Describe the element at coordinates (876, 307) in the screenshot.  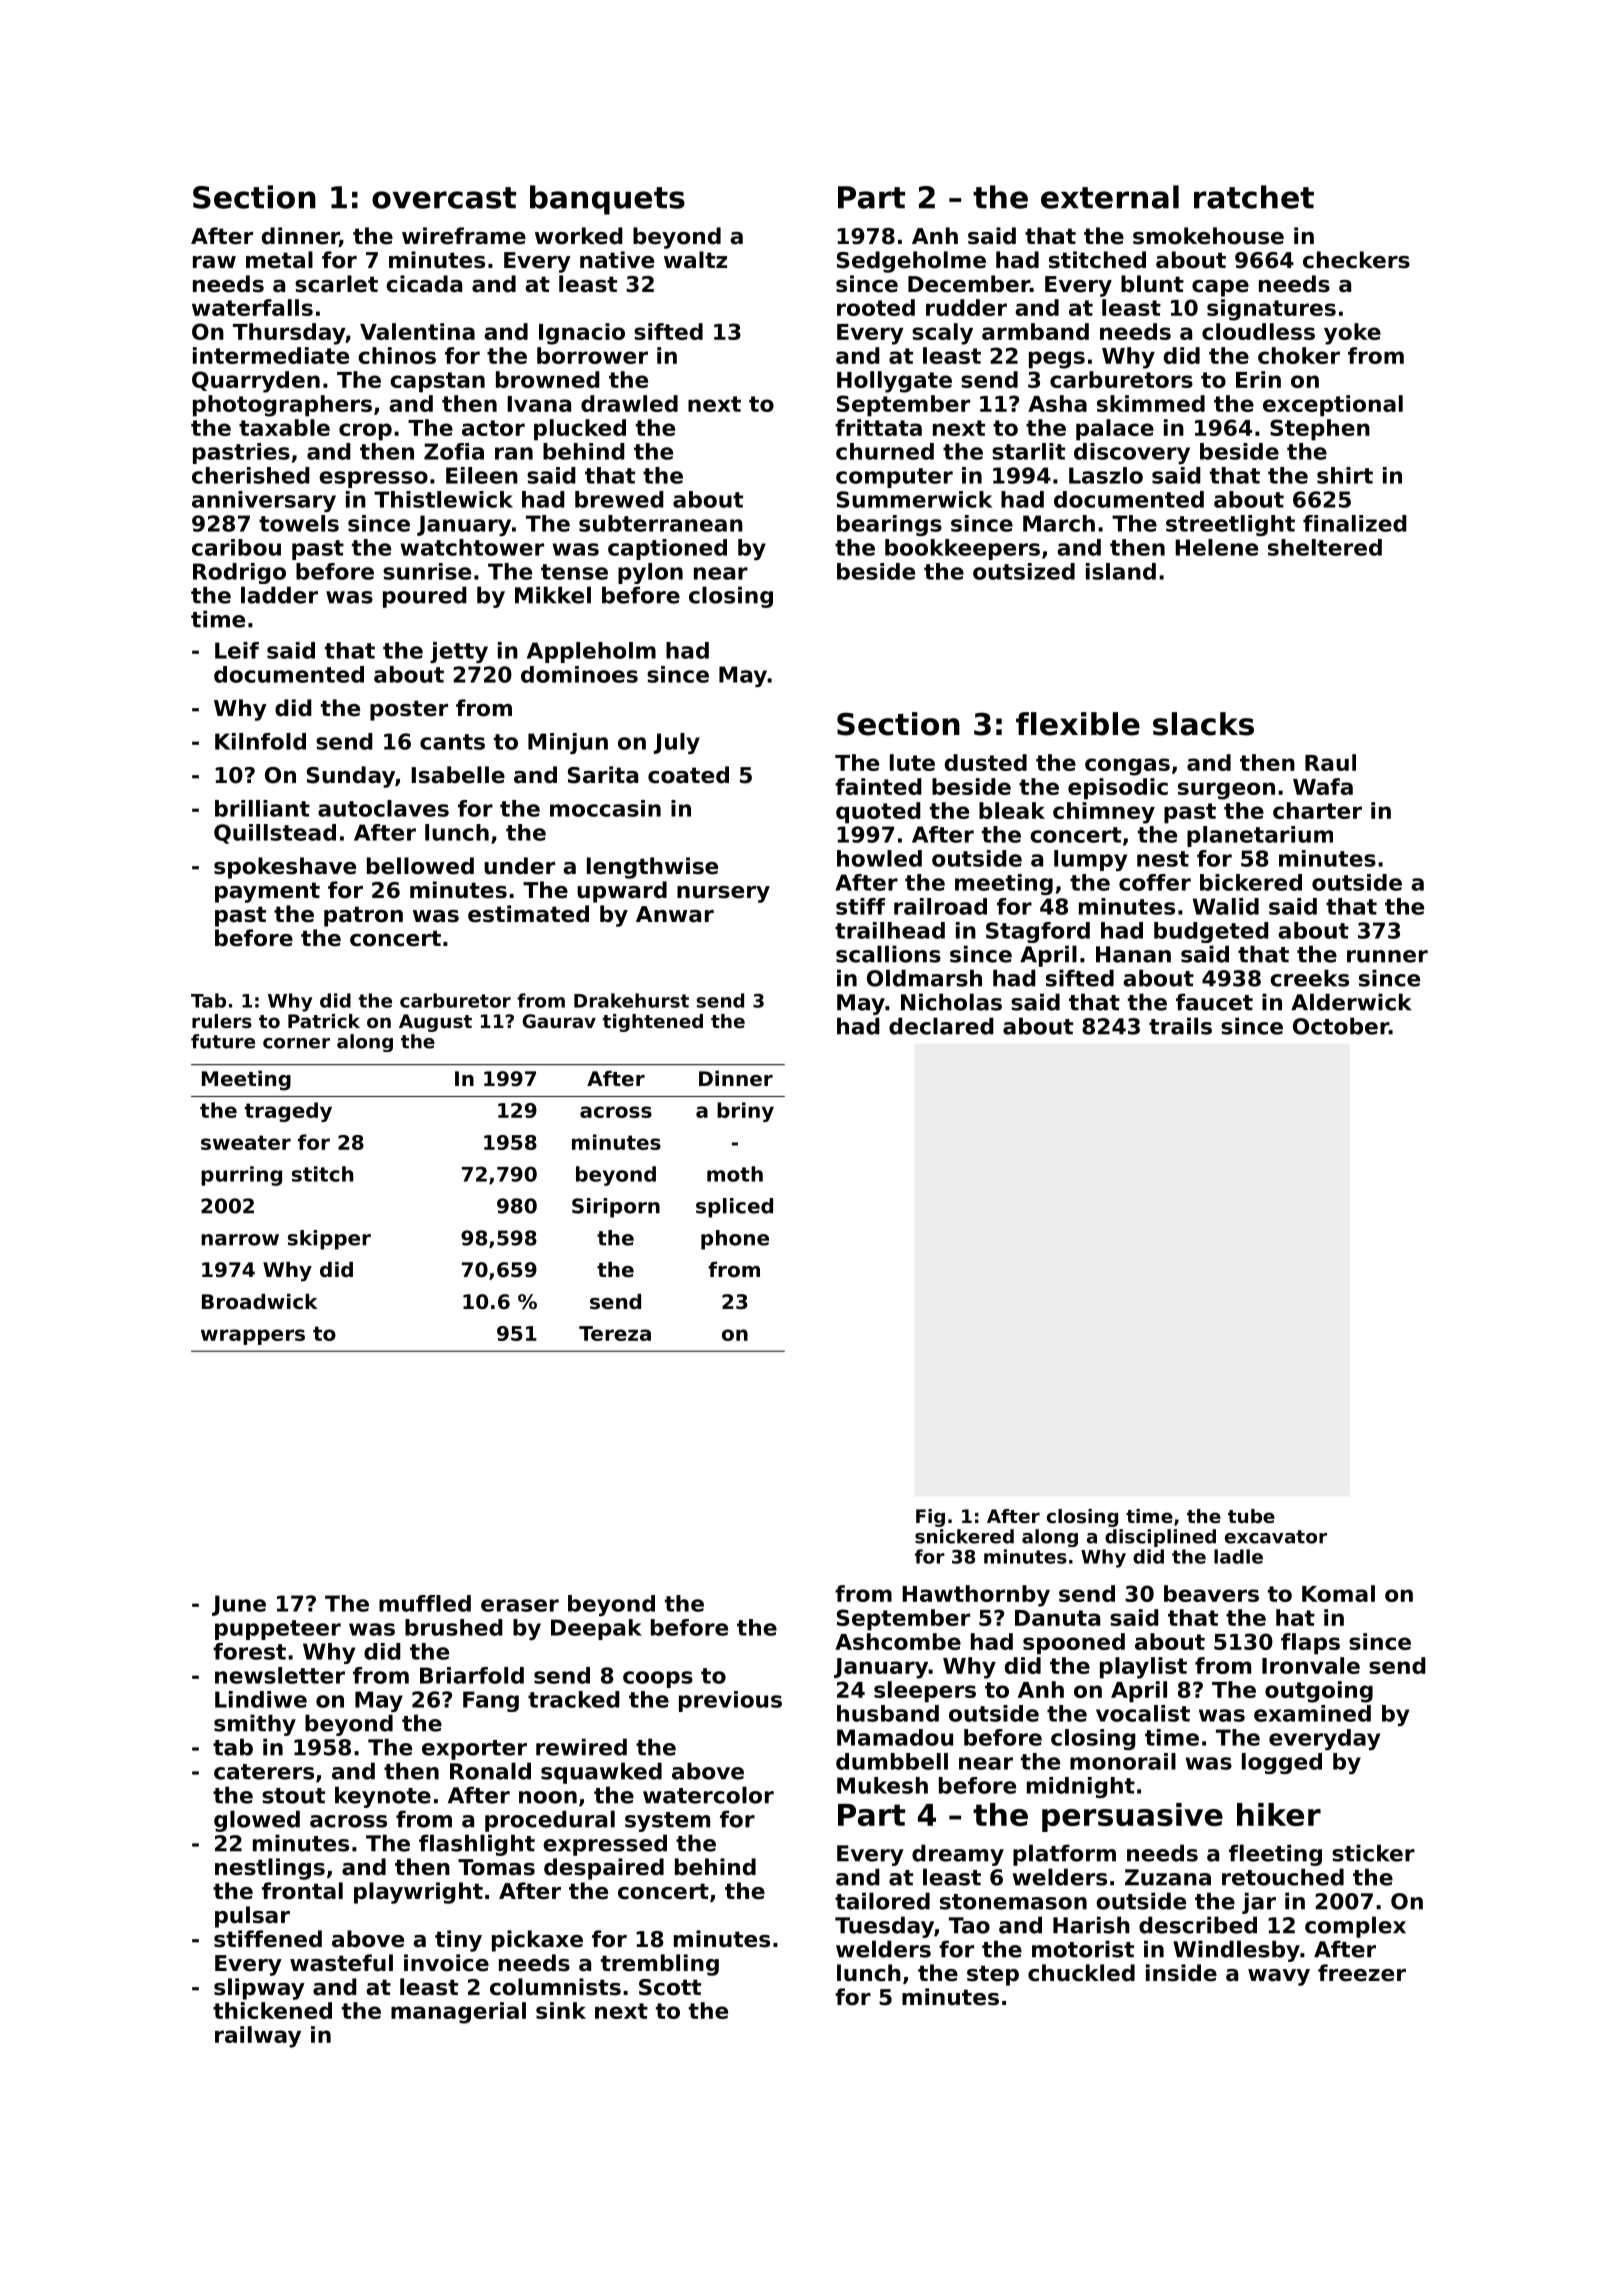
I see `rooted` at that location.
